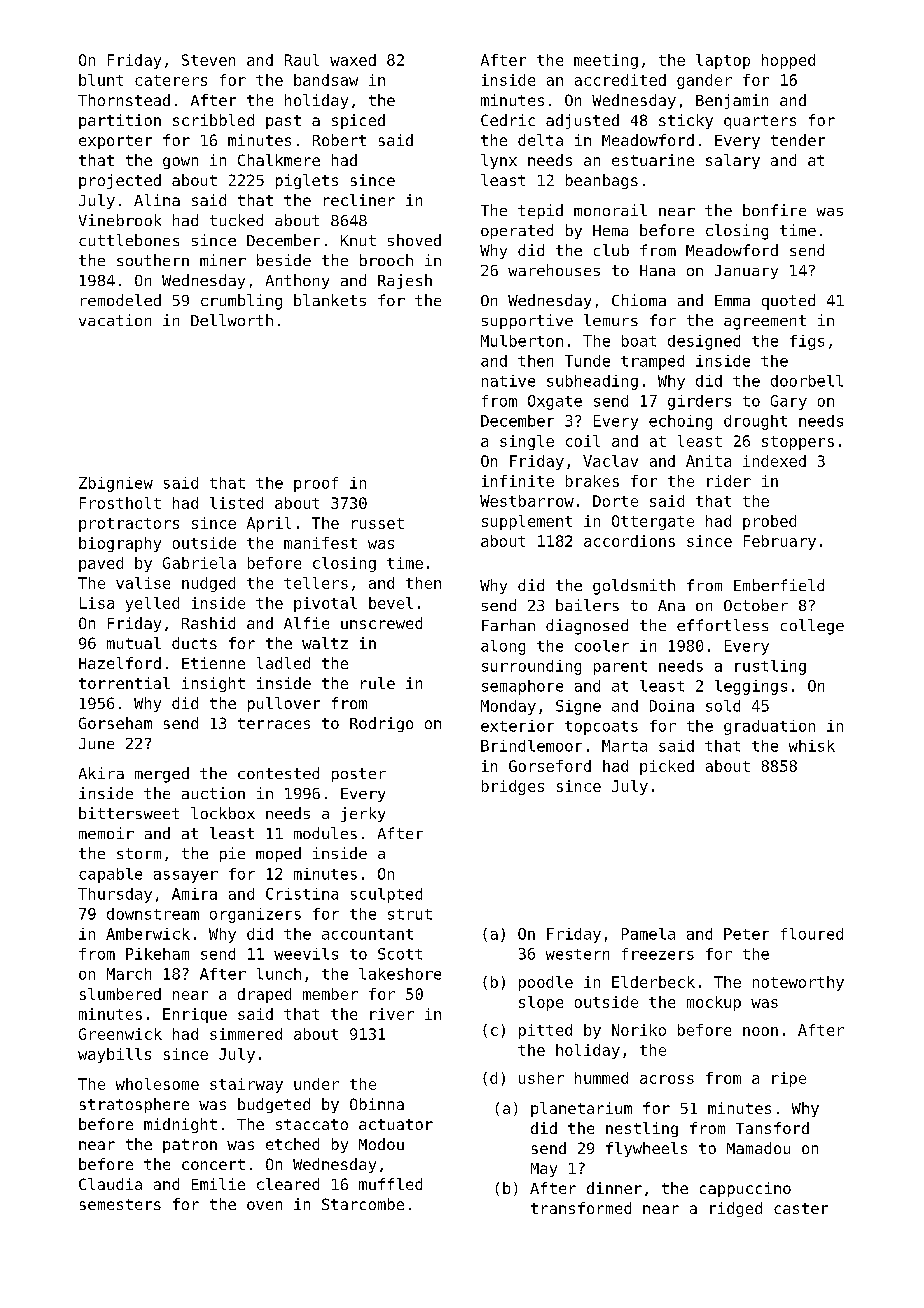 The height and width of the screenshot is (1308, 924). Describe the element at coordinates (606, 61) in the screenshot. I see `meeting` at that location.
